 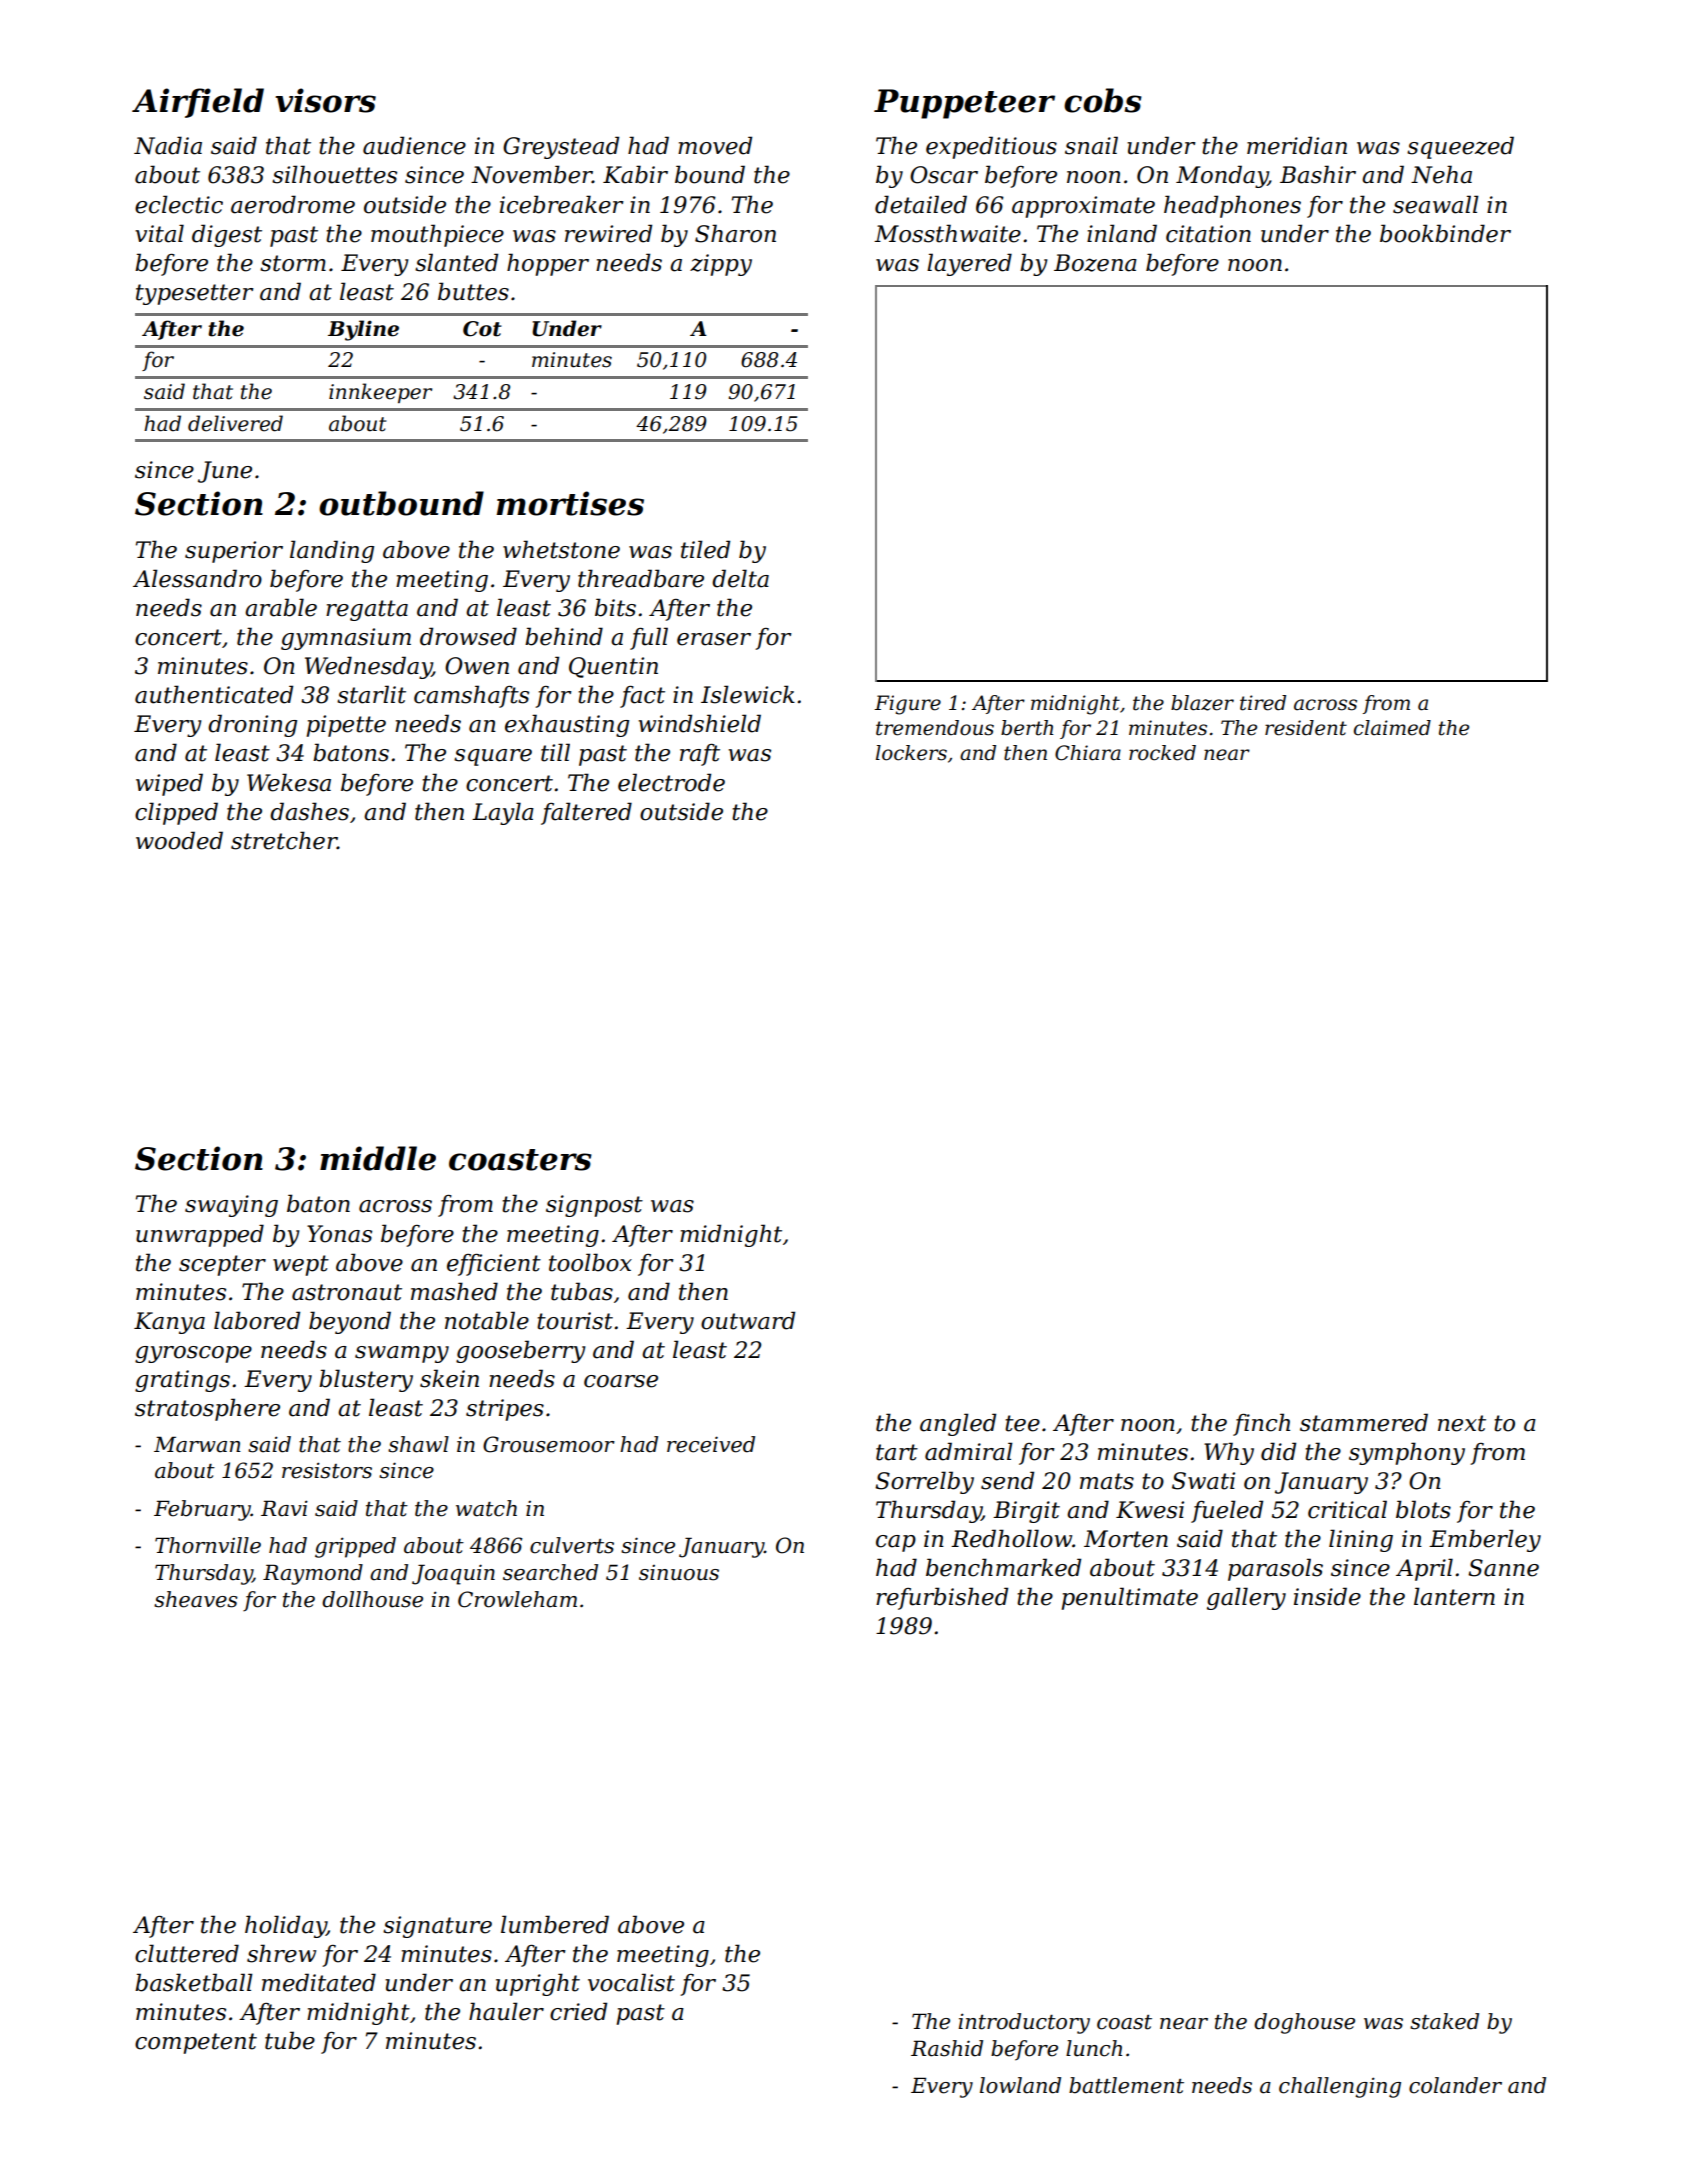 What do you see at coordinates (947, 2048) in the screenshot?
I see `Rashid` at bounding box center [947, 2048].
